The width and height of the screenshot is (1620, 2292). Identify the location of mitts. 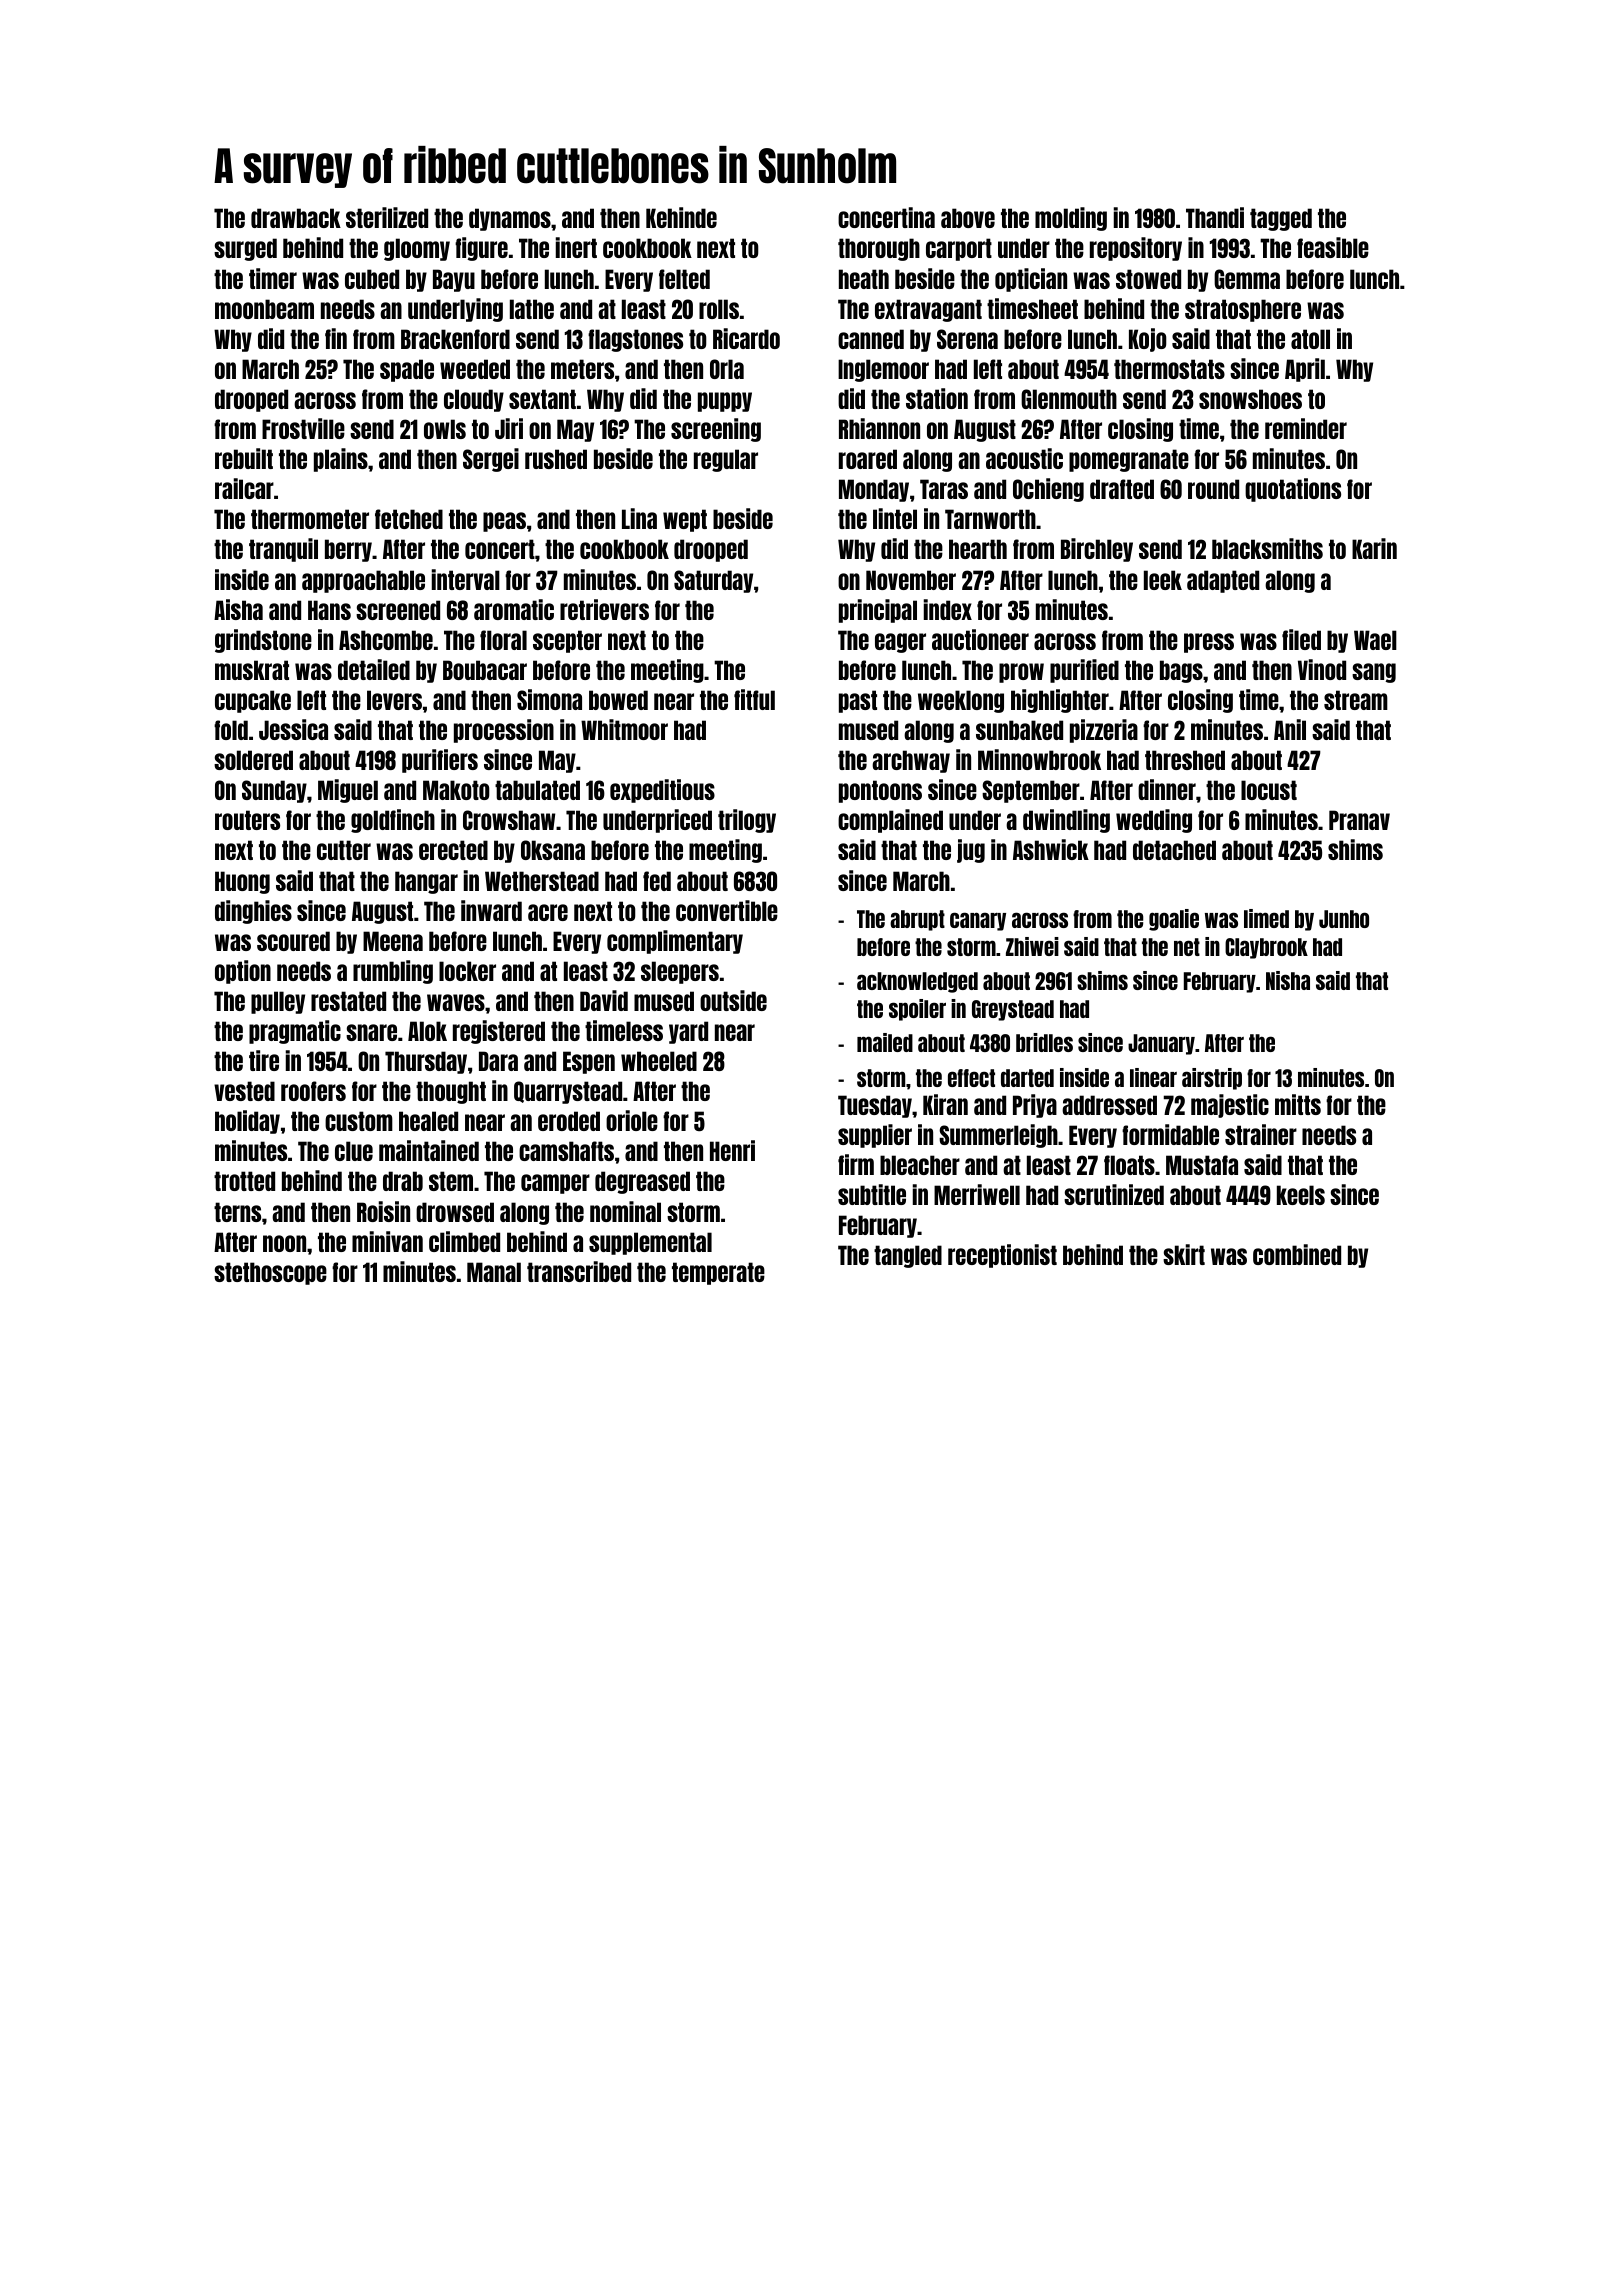
(1298, 1104).
